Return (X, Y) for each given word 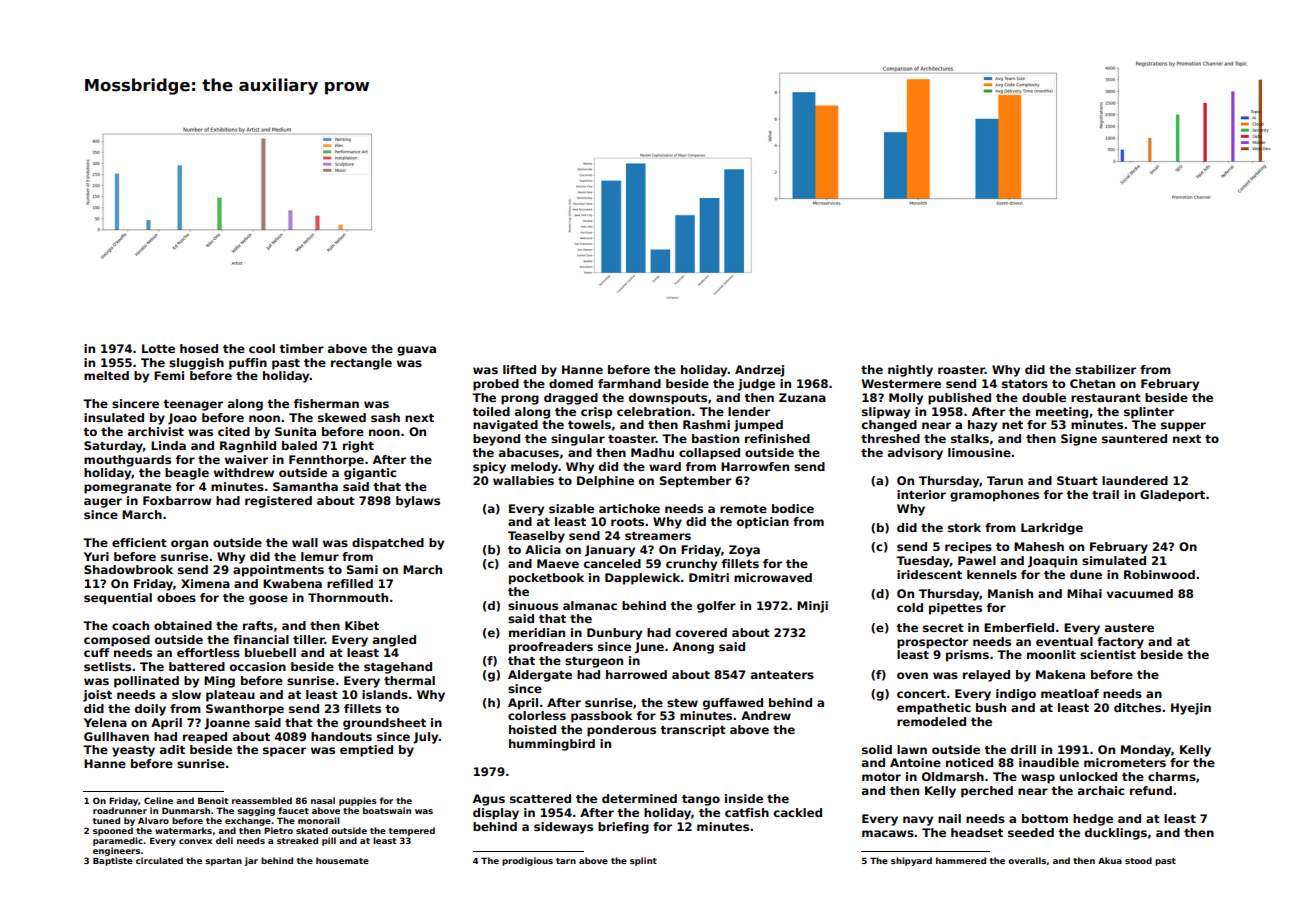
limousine (979, 452)
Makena (1060, 674)
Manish (1010, 593)
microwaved (773, 577)
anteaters (782, 675)
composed (117, 641)
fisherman (326, 403)
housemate (342, 860)
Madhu (652, 452)
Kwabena (292, 583)
